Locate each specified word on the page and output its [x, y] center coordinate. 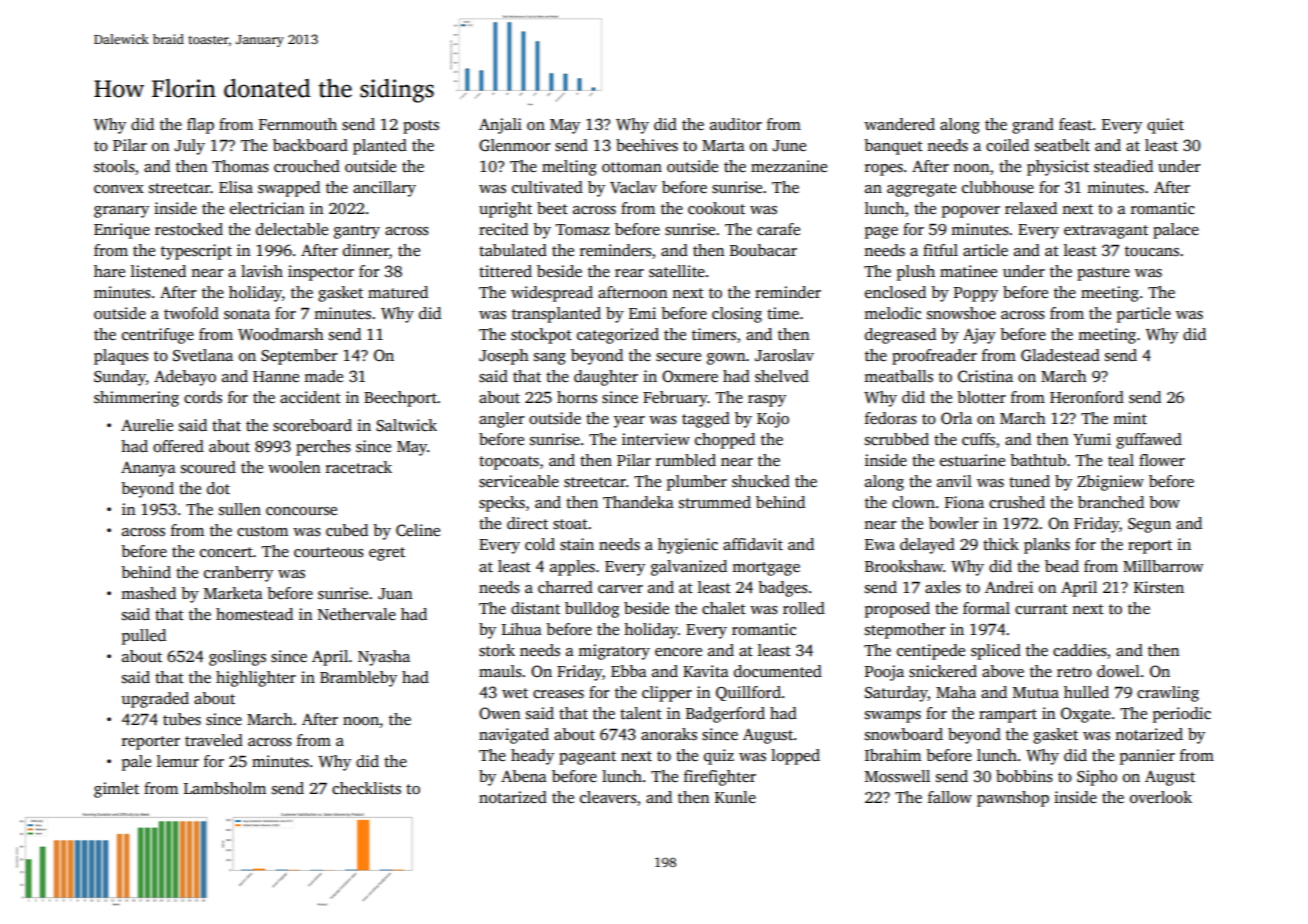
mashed [148, 593]
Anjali [500, 126]
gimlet [116, 790]
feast [1075, 124]
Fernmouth [298, 124]
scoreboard [312, 425]
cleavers [608, 797]
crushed [1017, 502]
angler [502, 420]
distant [535, 608]
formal [986, 608]
